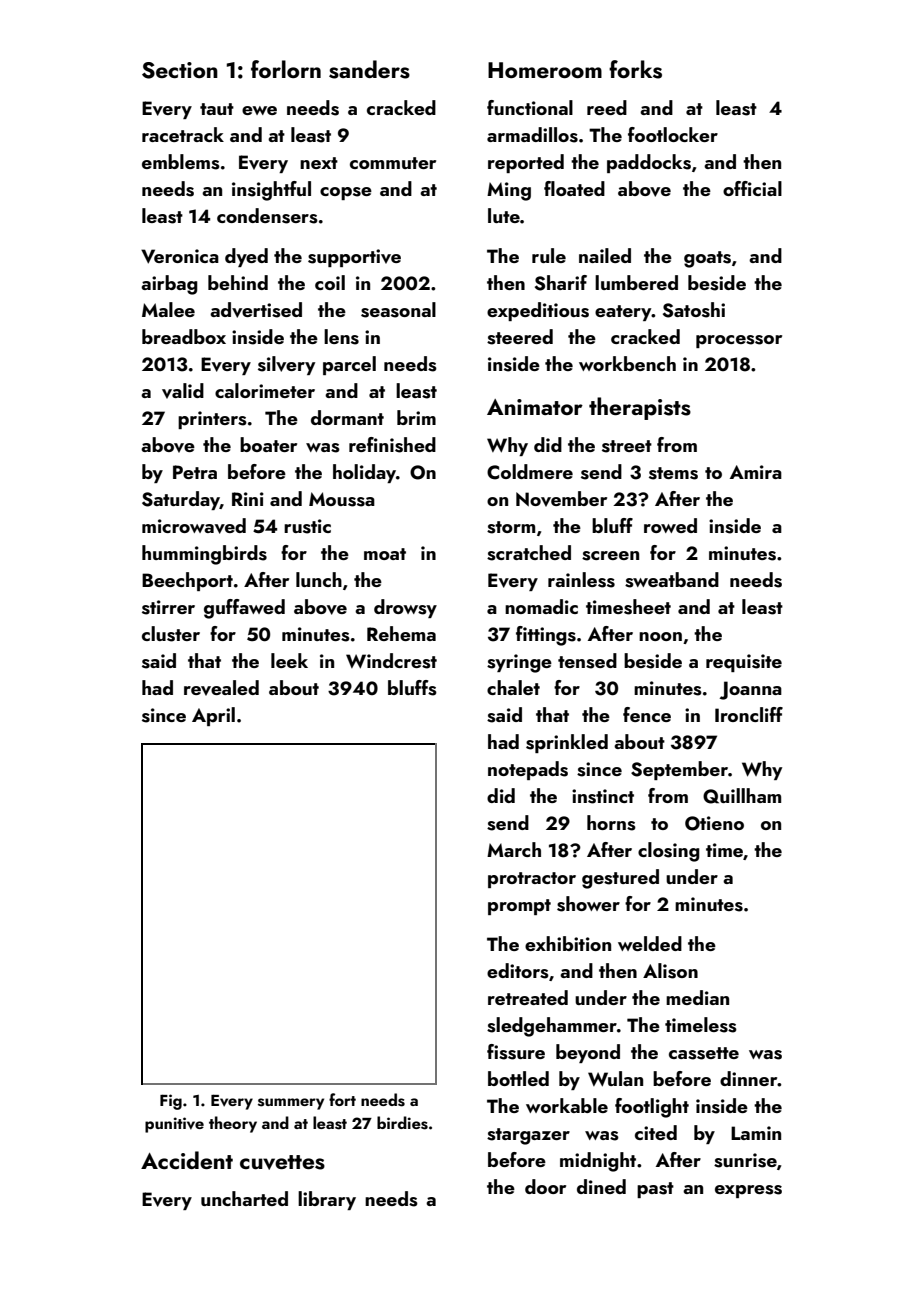 The image size is (924, 1314). I want to click on sanders, so click(369, 69).
